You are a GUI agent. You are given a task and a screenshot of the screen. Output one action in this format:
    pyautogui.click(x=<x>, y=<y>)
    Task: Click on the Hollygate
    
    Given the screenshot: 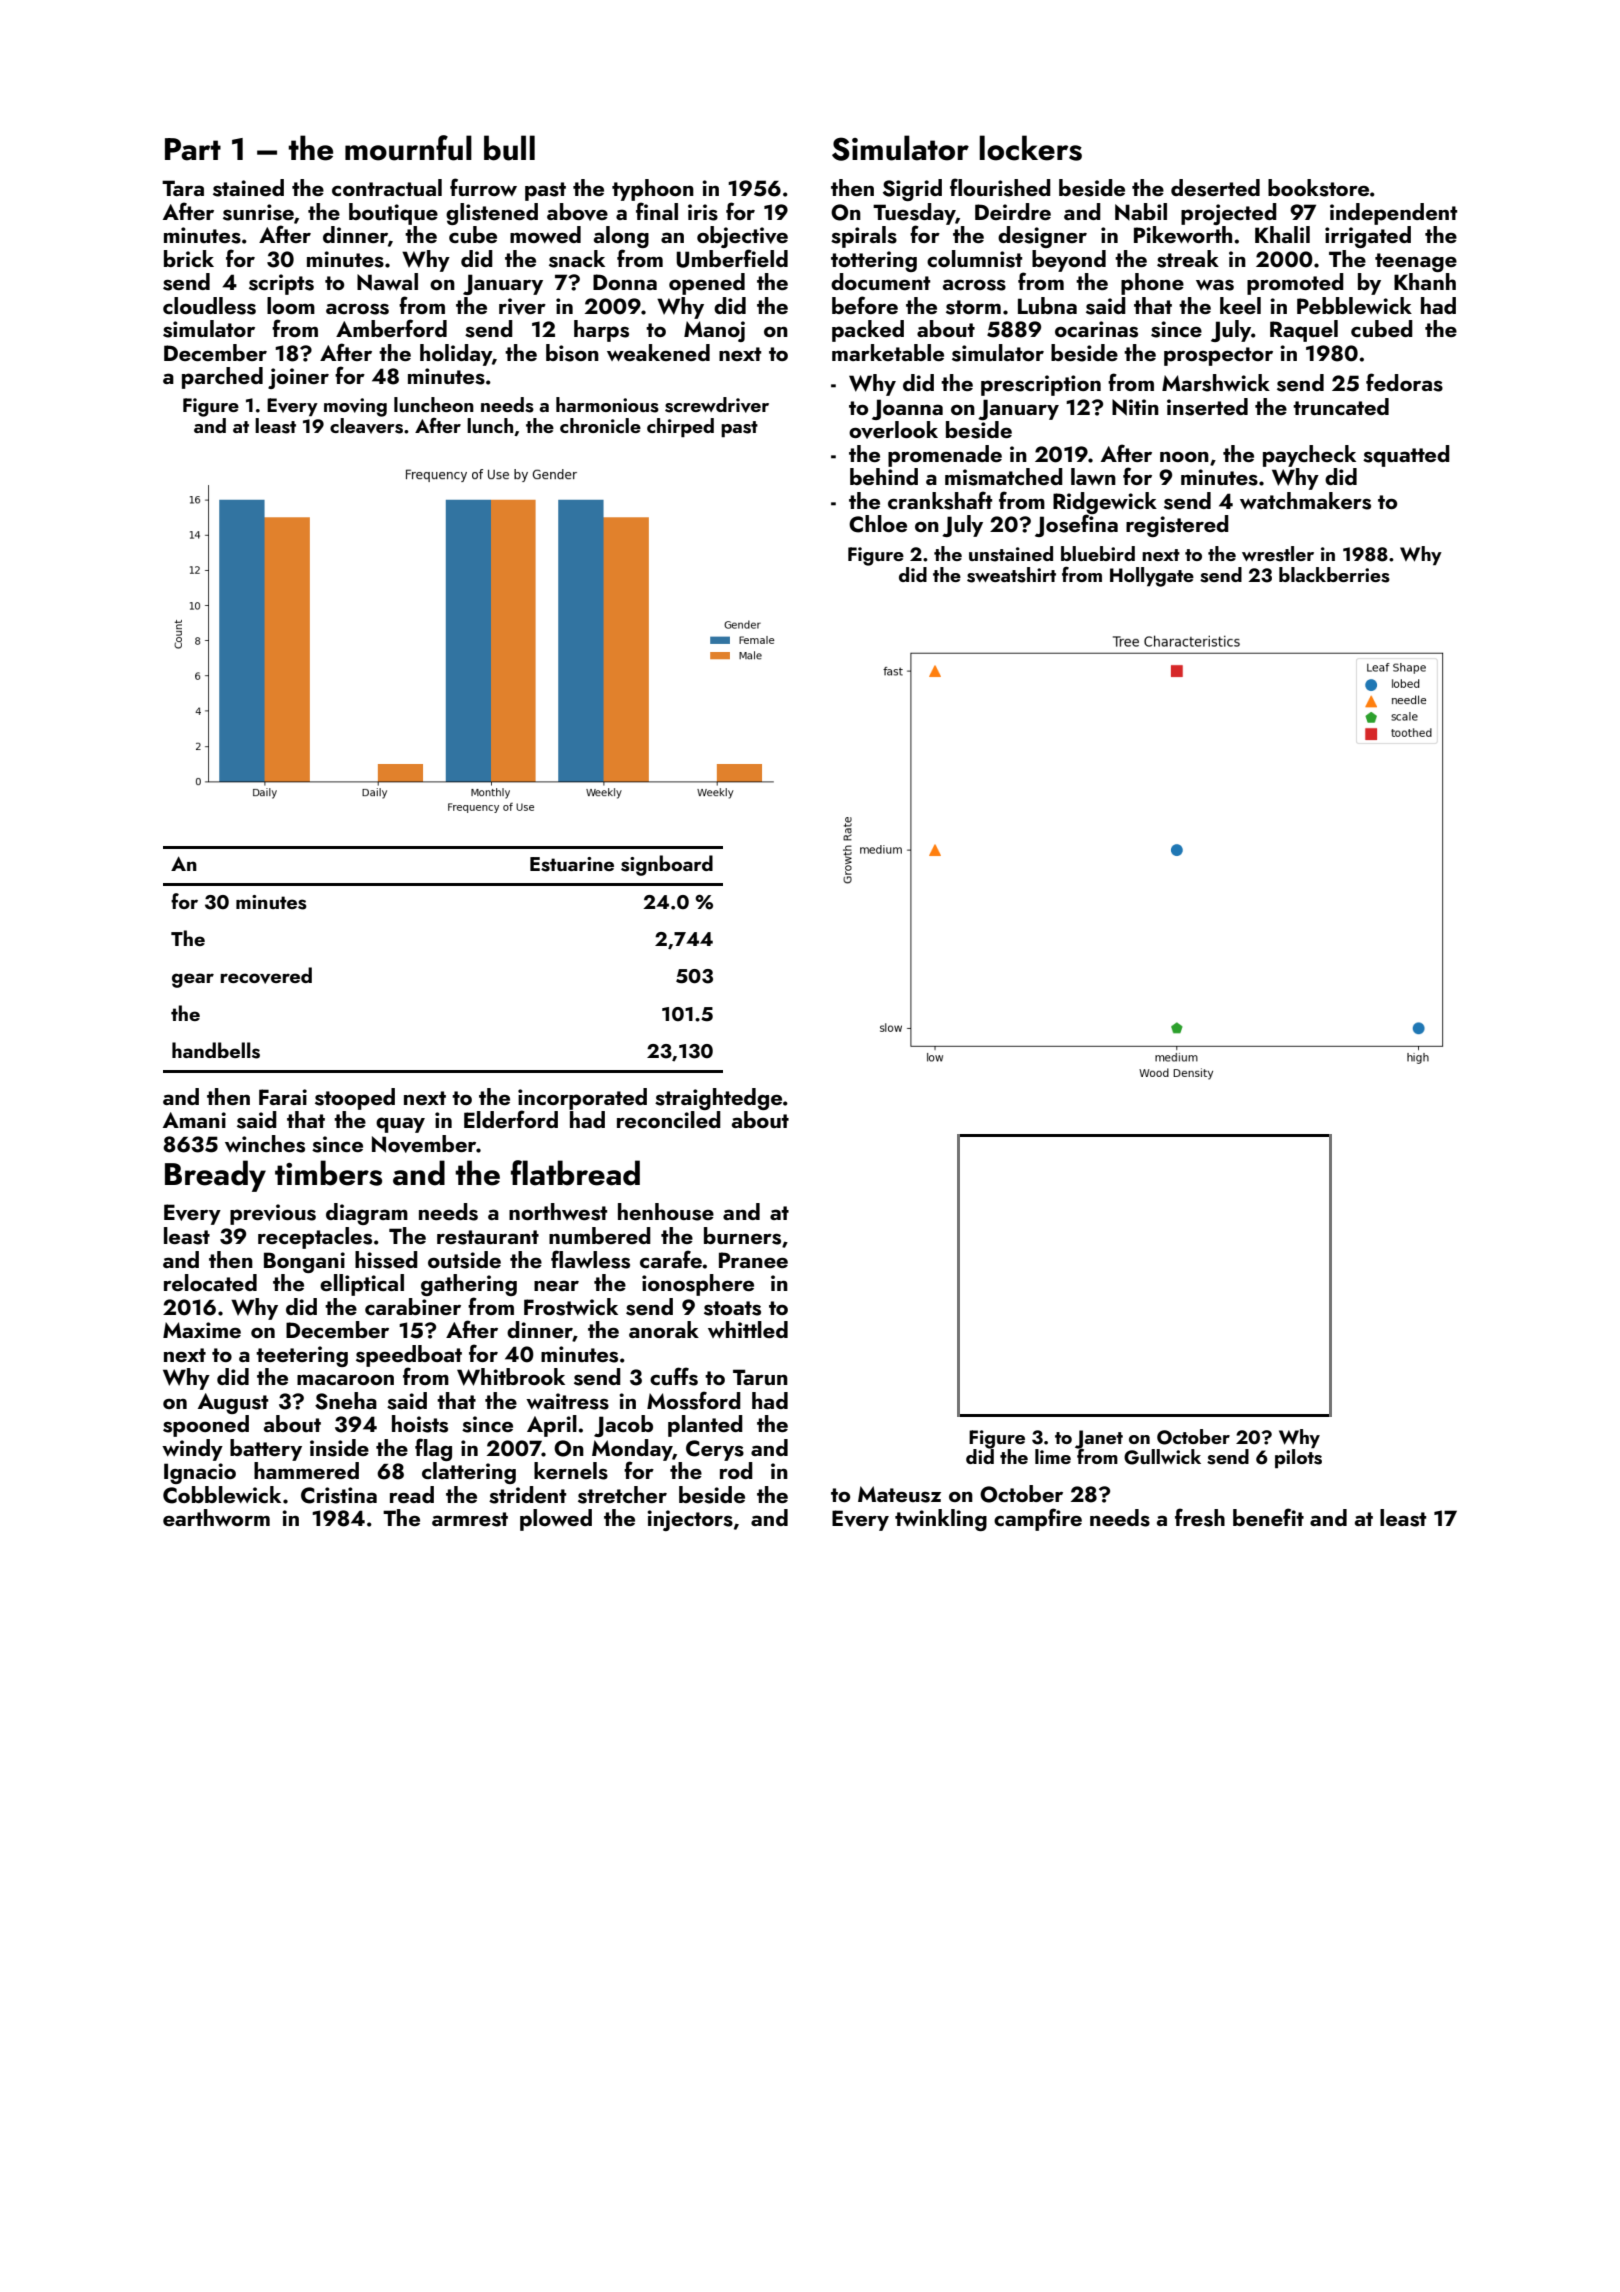 What is the action you would take?
    pyautogui.click(x=1152, y=577)
